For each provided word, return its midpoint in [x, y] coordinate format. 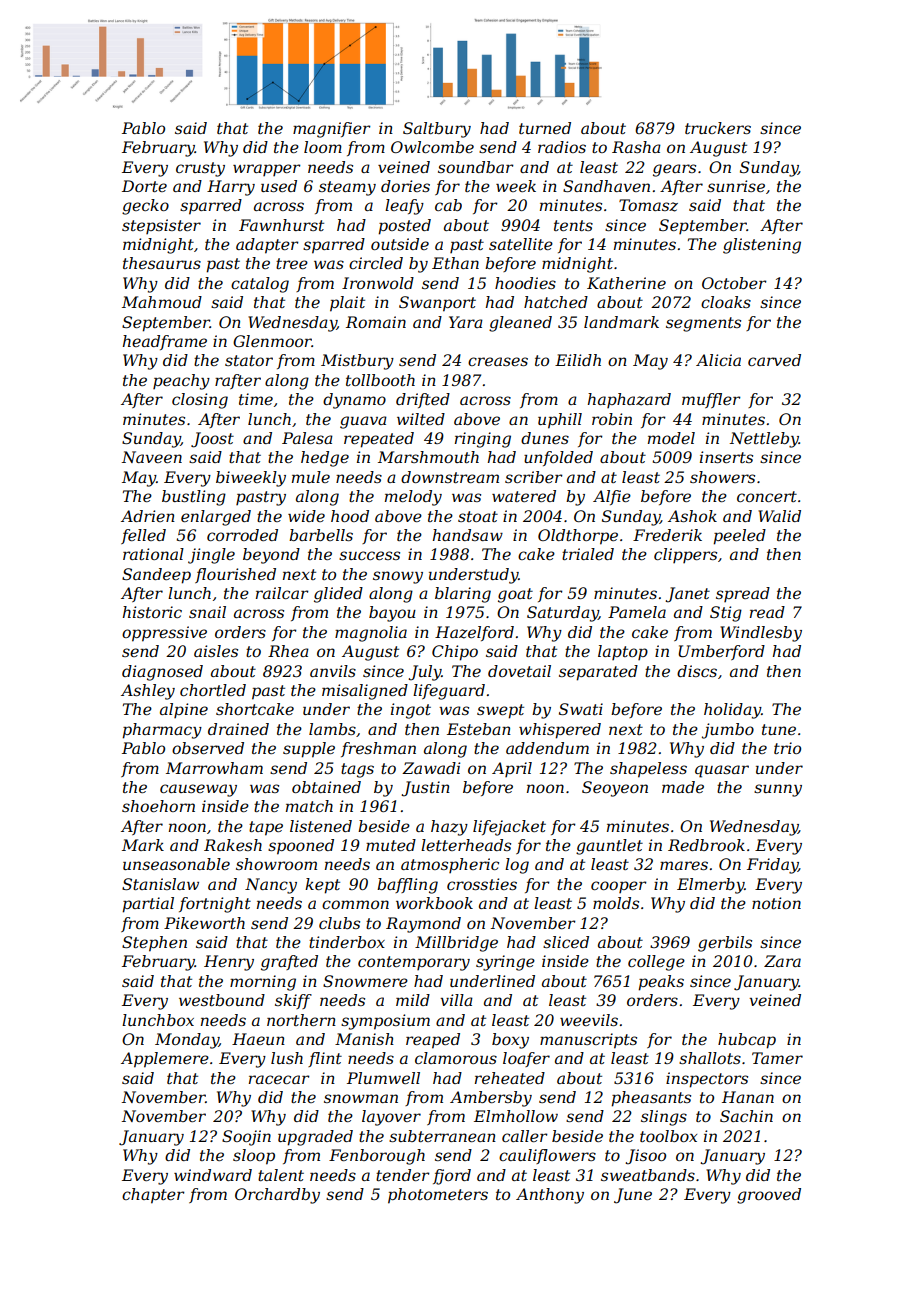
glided [338, 595]
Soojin [246, 1138]
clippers [685, 555]
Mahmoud [162, 302]
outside [400, 244]
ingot [411, 711]
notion [776, 903]
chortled [213, 690]
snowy [398, 577]
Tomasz [648, 205]
